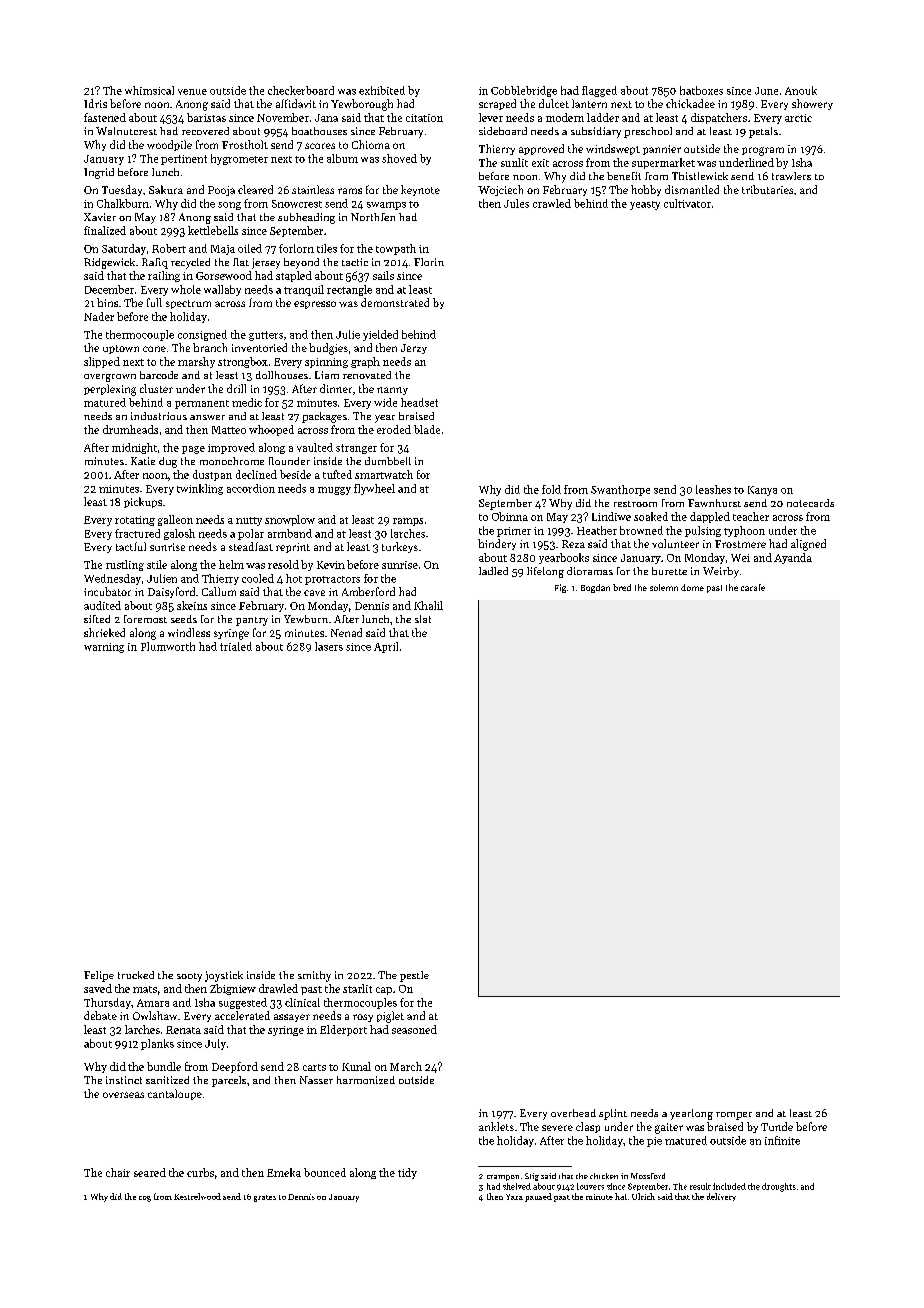 This document has width=924, height=1308. I want to click on grates, so click(265, 1198).
